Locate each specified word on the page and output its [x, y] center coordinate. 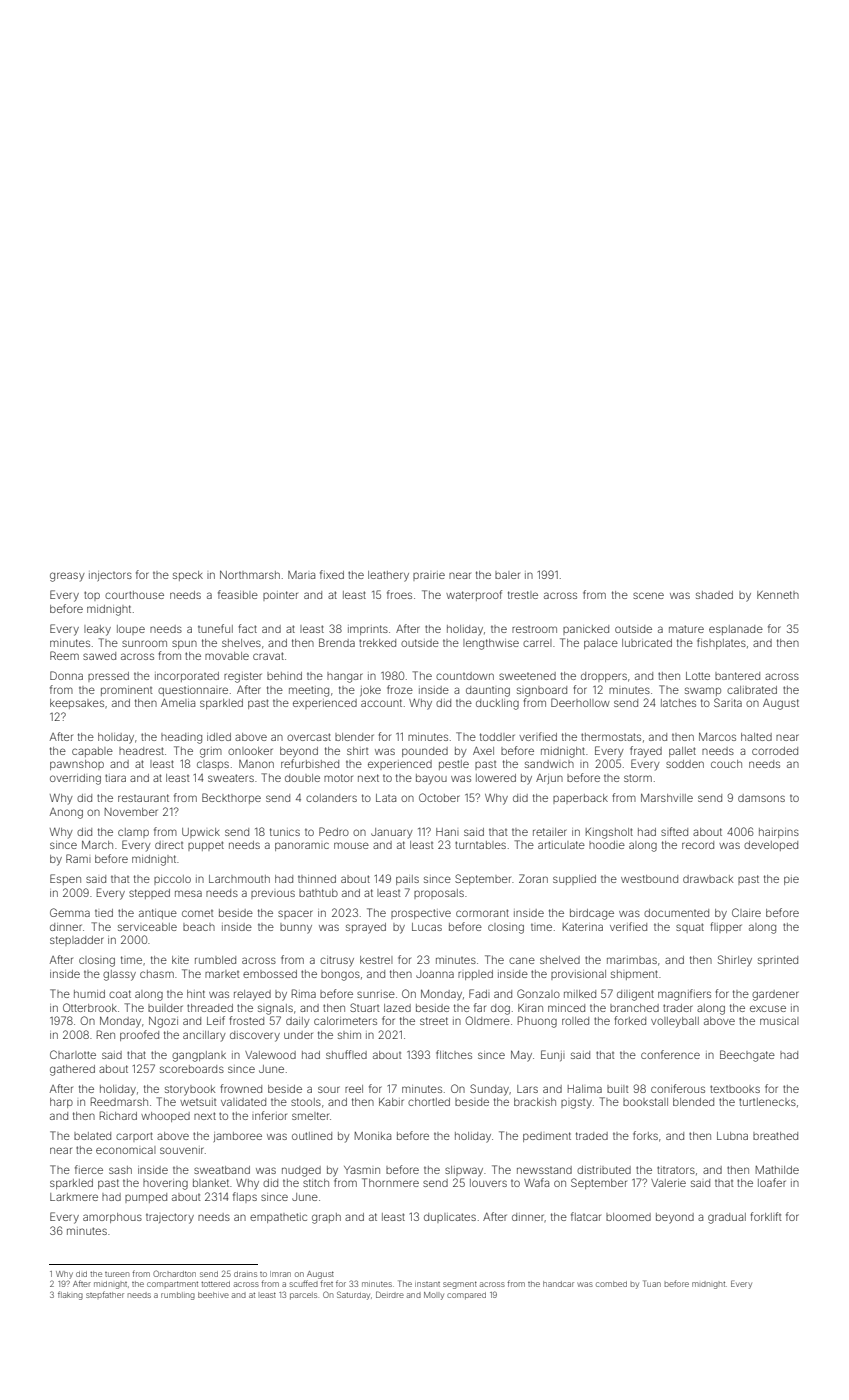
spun [184, 644]
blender [354, 737]
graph [326, 1218]
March [97, 845]
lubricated [647, 643]
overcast [309, 737]
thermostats [611, 737]
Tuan [652, 1283]
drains [245, 1274]
